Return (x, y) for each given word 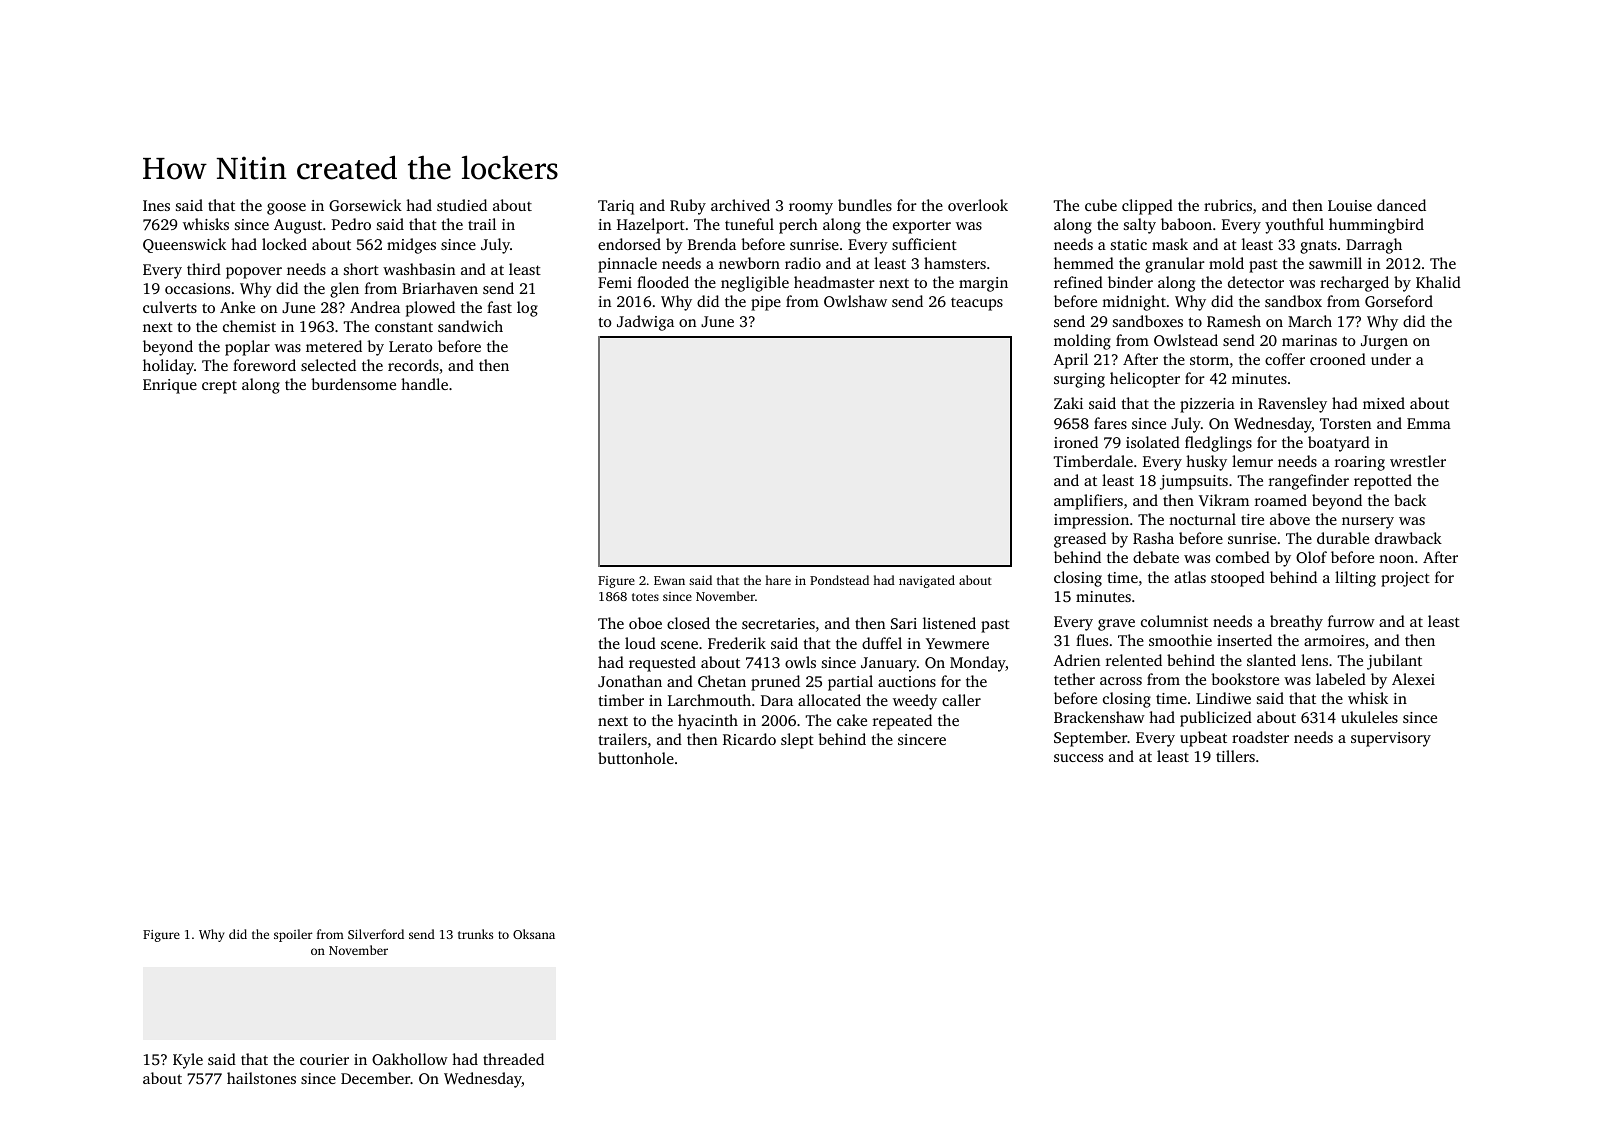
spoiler (293, 935)
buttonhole (636, 758)
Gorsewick (365, 205)
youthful (1294, 226)
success (1078, 758)
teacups (977, 304)
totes (645, 597)
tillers (1235, 756)
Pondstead (839, 580)
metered (334, 346)
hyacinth (708, 722)
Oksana (534, 934)
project (1405, 579)
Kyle (188, 1061)
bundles (865, 205)
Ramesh (1234, 321)
